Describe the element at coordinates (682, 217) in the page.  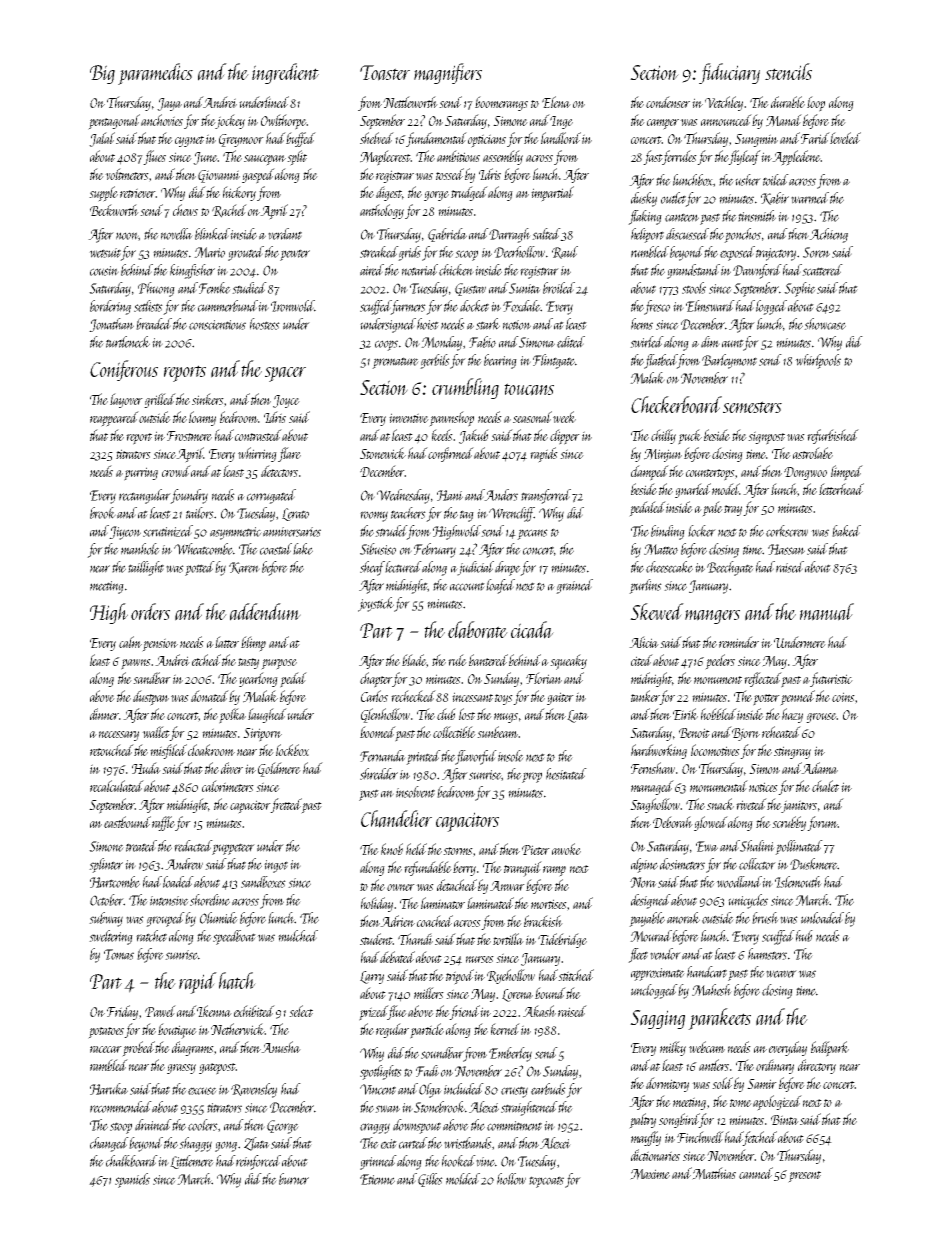
I see `canteen` at that location.
